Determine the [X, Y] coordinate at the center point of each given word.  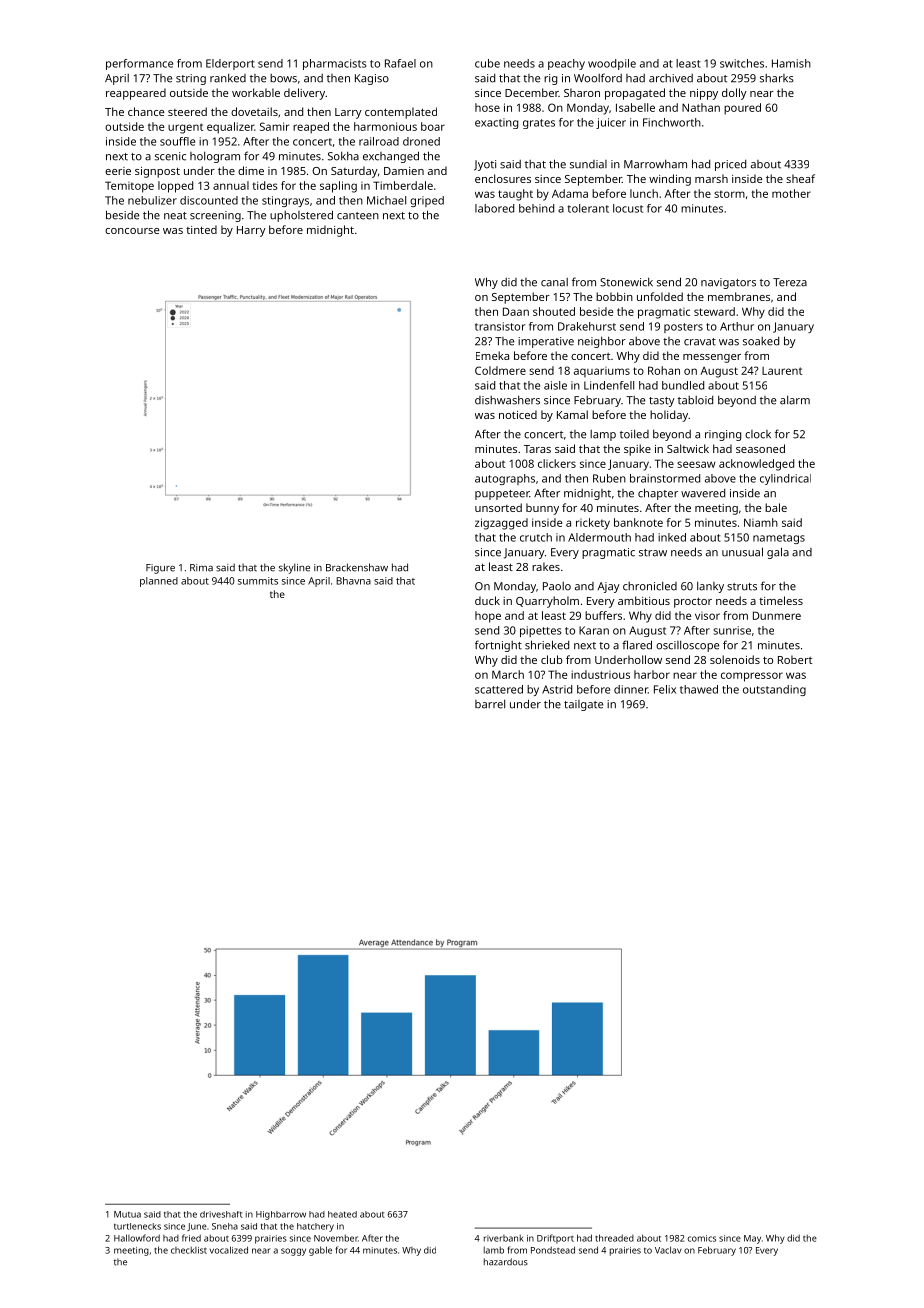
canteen [358, 216]
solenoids [735, 659]
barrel [490, 704]
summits [258, 581]
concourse [132, 231]
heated [342, 1214]
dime [251, 170]
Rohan [664, 370]
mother [791, 193]
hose [487, 107]
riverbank [504, 1238]
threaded [614, 1238]
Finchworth [672, 122]
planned [159, 582]
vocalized [229, 1250]
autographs [505, 479]
